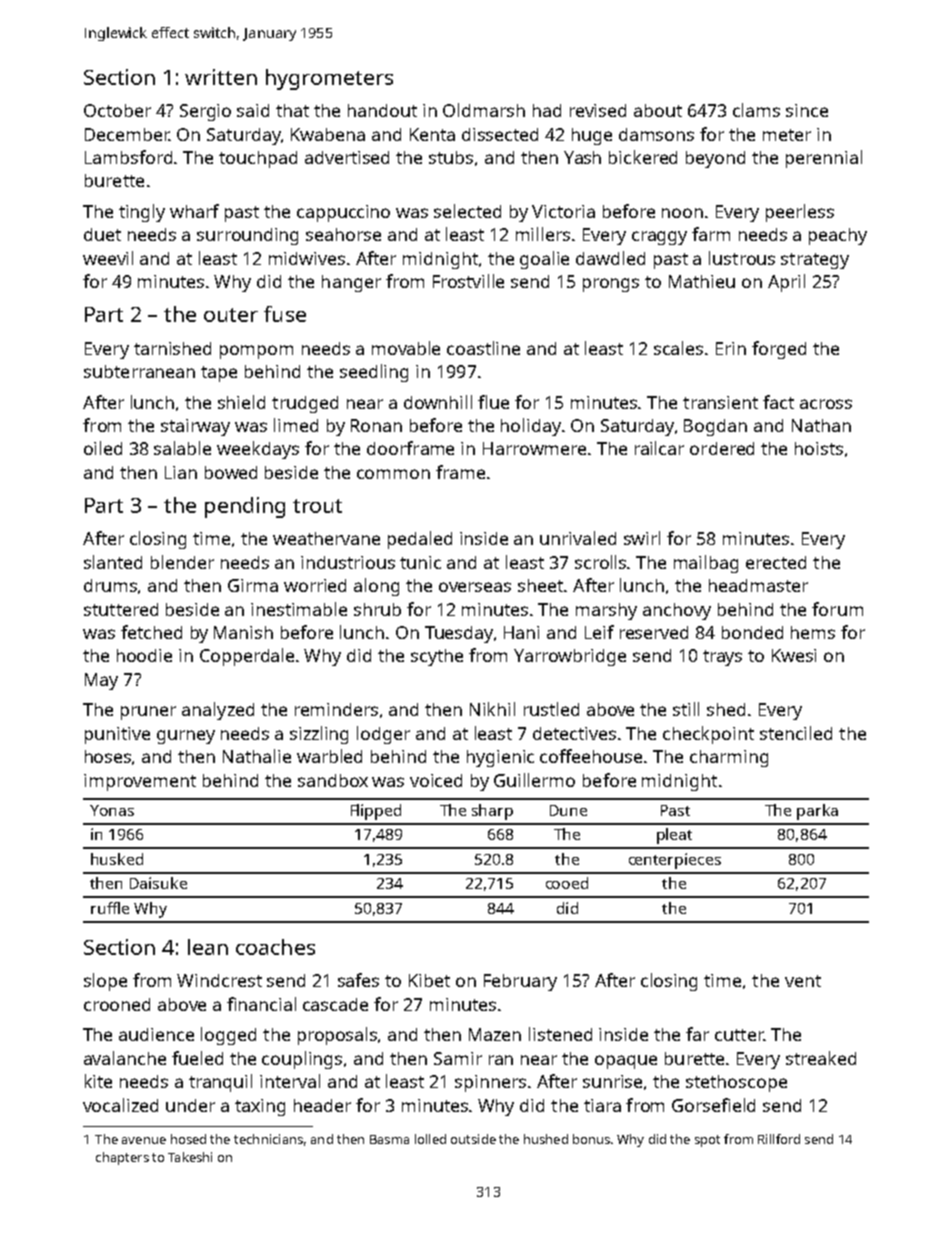 The height and width of the screenshot is (1233, 952). What do you see at coordinates (333, 780) in the screenshot?
I see `sandbox` at bounding box center [333, 780].
